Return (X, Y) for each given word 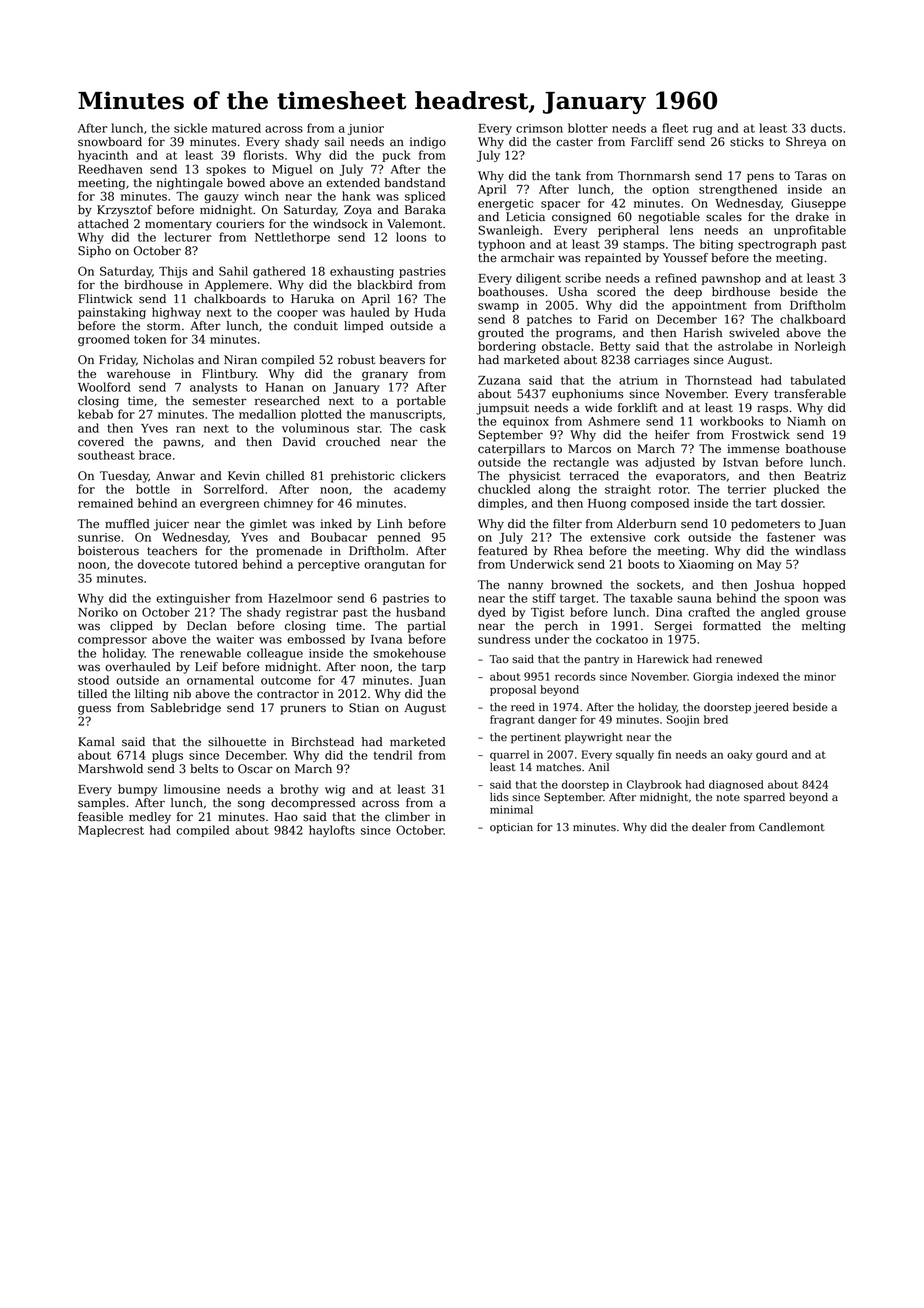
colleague (275, 654)
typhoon (501, 245)
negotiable (669, 218)
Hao (286, 817)
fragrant (512, 720)
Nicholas (168, 360)
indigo (428, 143)
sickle (190, 128)
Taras (811, 176)
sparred (764, 798)
